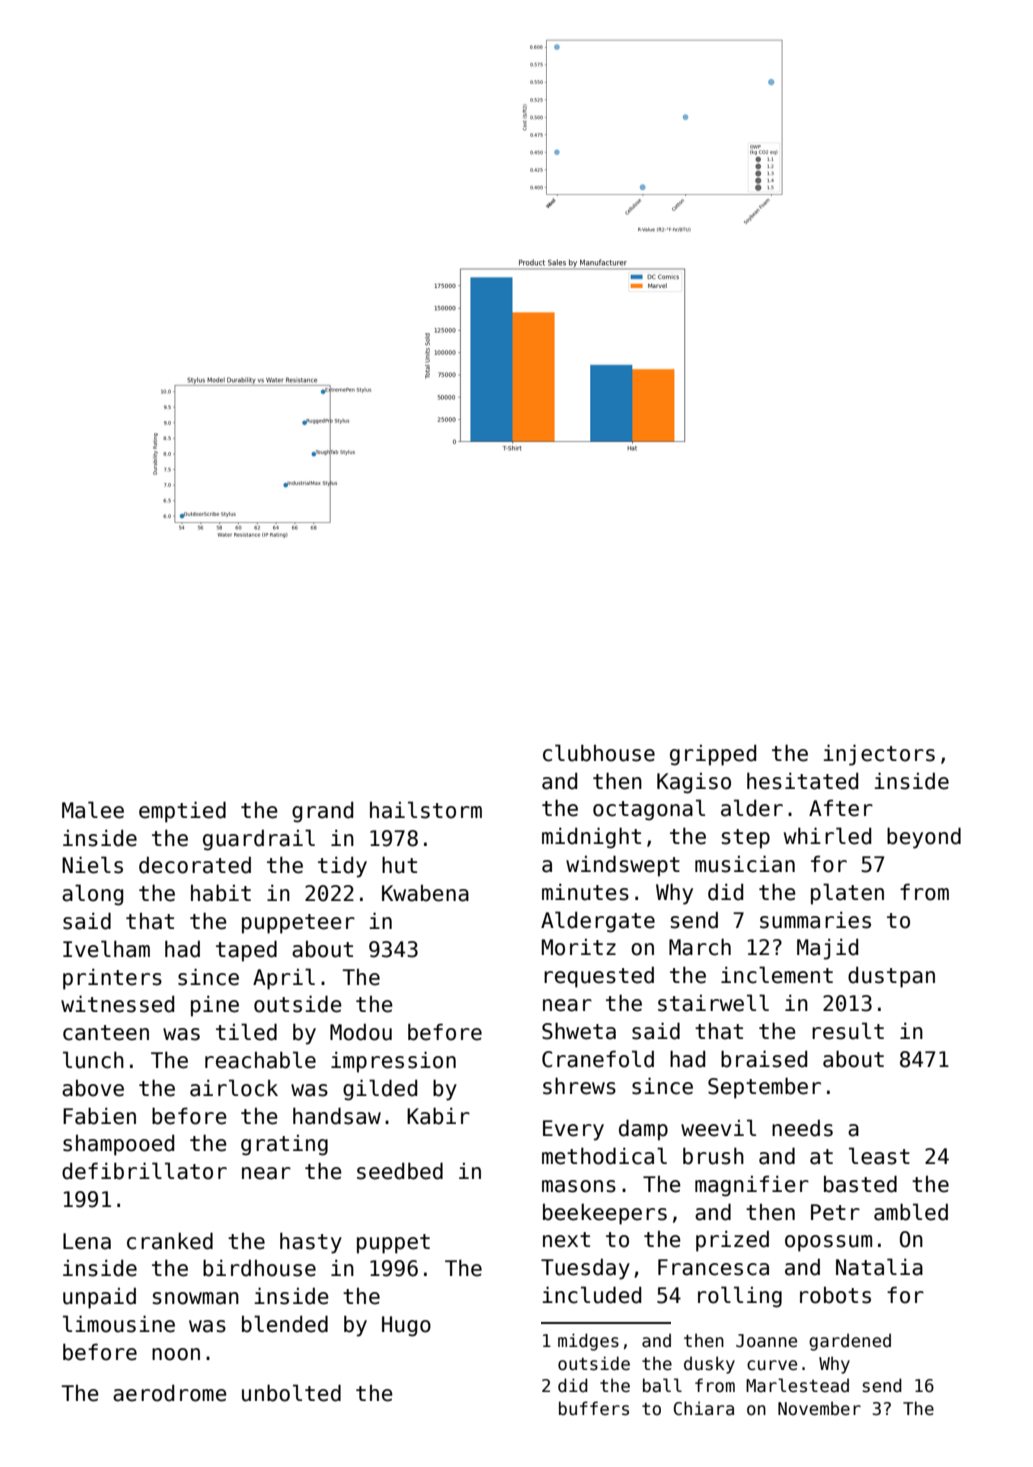 This document has height=1467, width=1033. What do you see at coordinates (406, 1326) in the document?
I see `Hugo` at bounding box center [406, 1326].
